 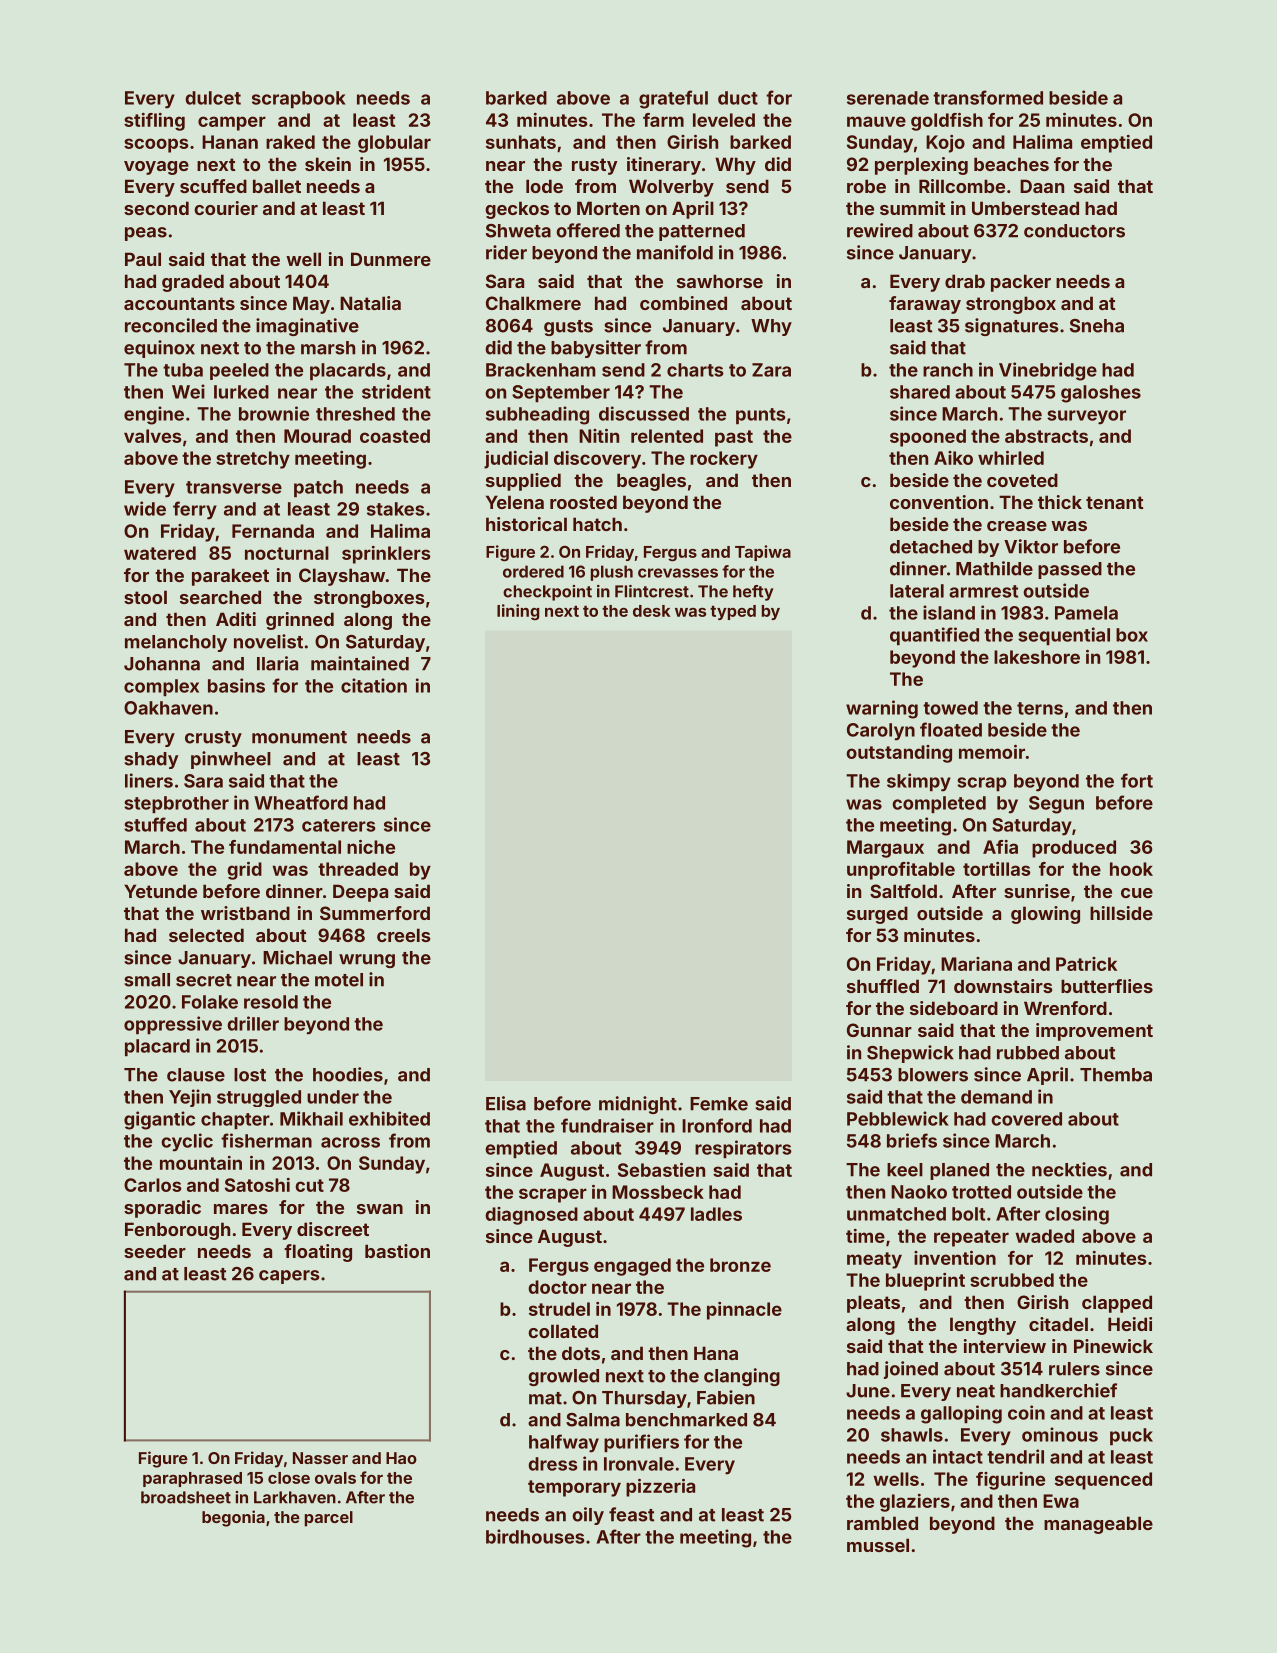 I want to click on neckties, so click(x=1069, y=1169).
